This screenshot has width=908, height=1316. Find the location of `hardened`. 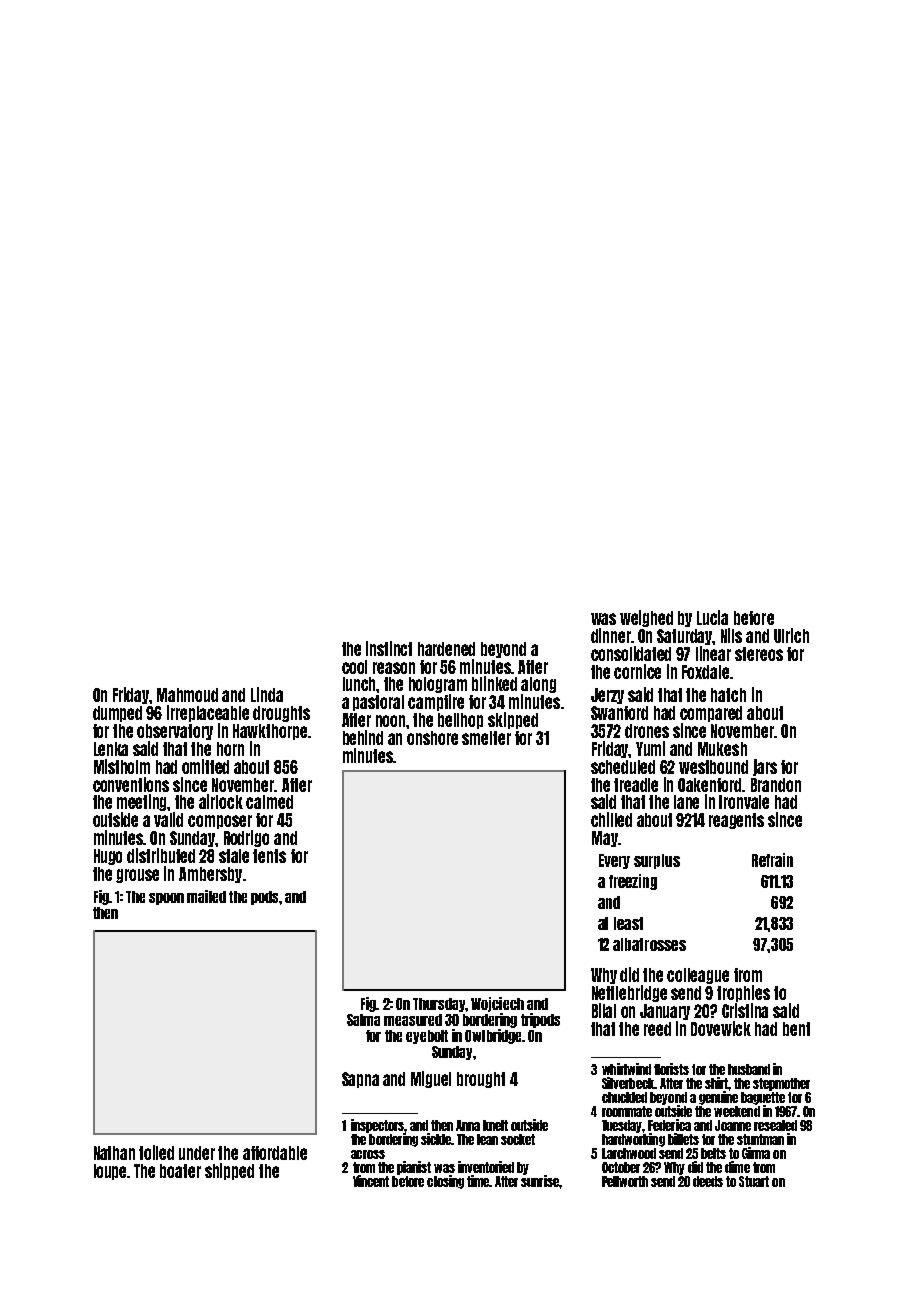

hardened is located at coordinates (446, 649).
